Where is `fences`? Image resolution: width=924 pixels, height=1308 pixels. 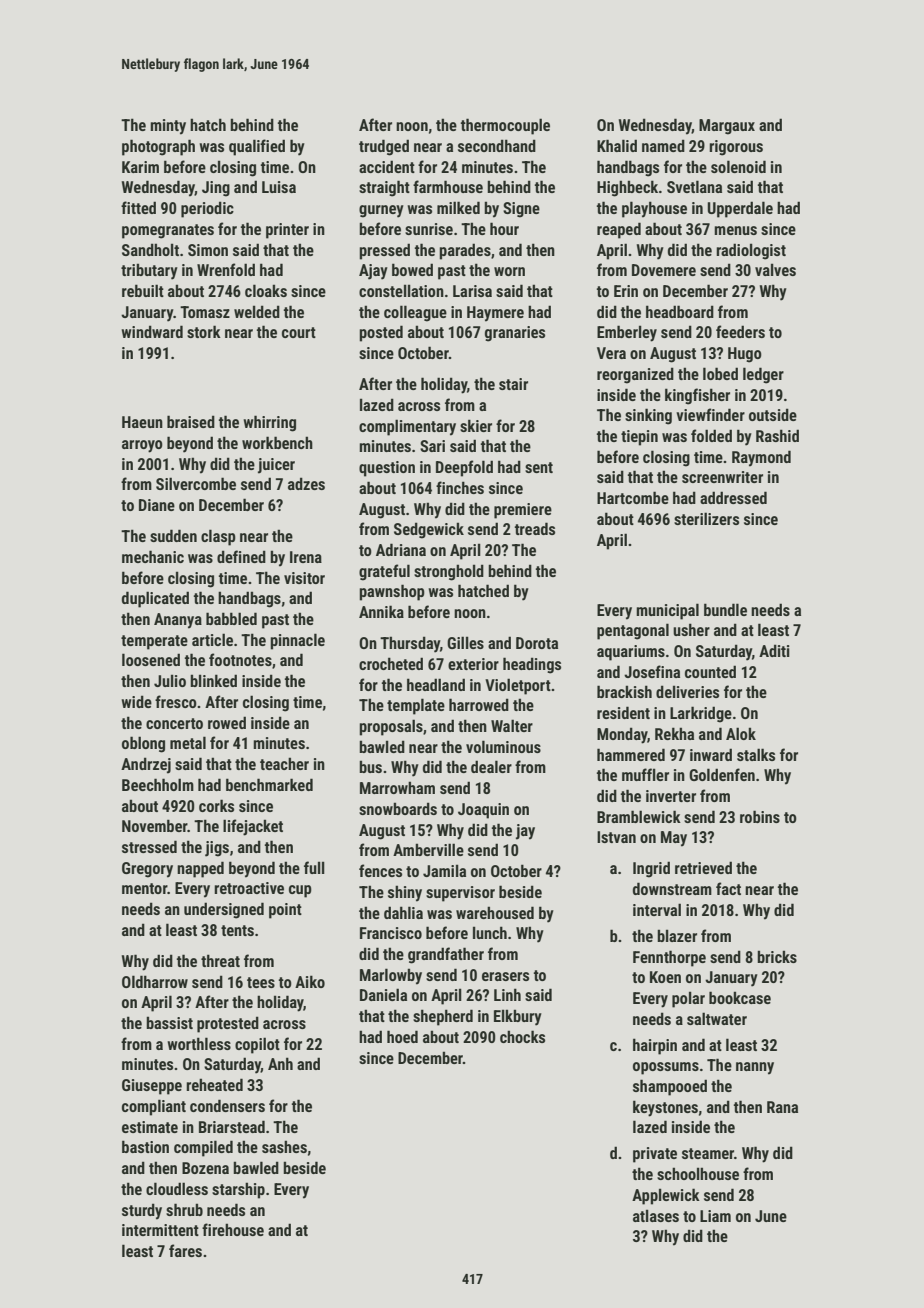
fences is located at coordinates (380, 870).
